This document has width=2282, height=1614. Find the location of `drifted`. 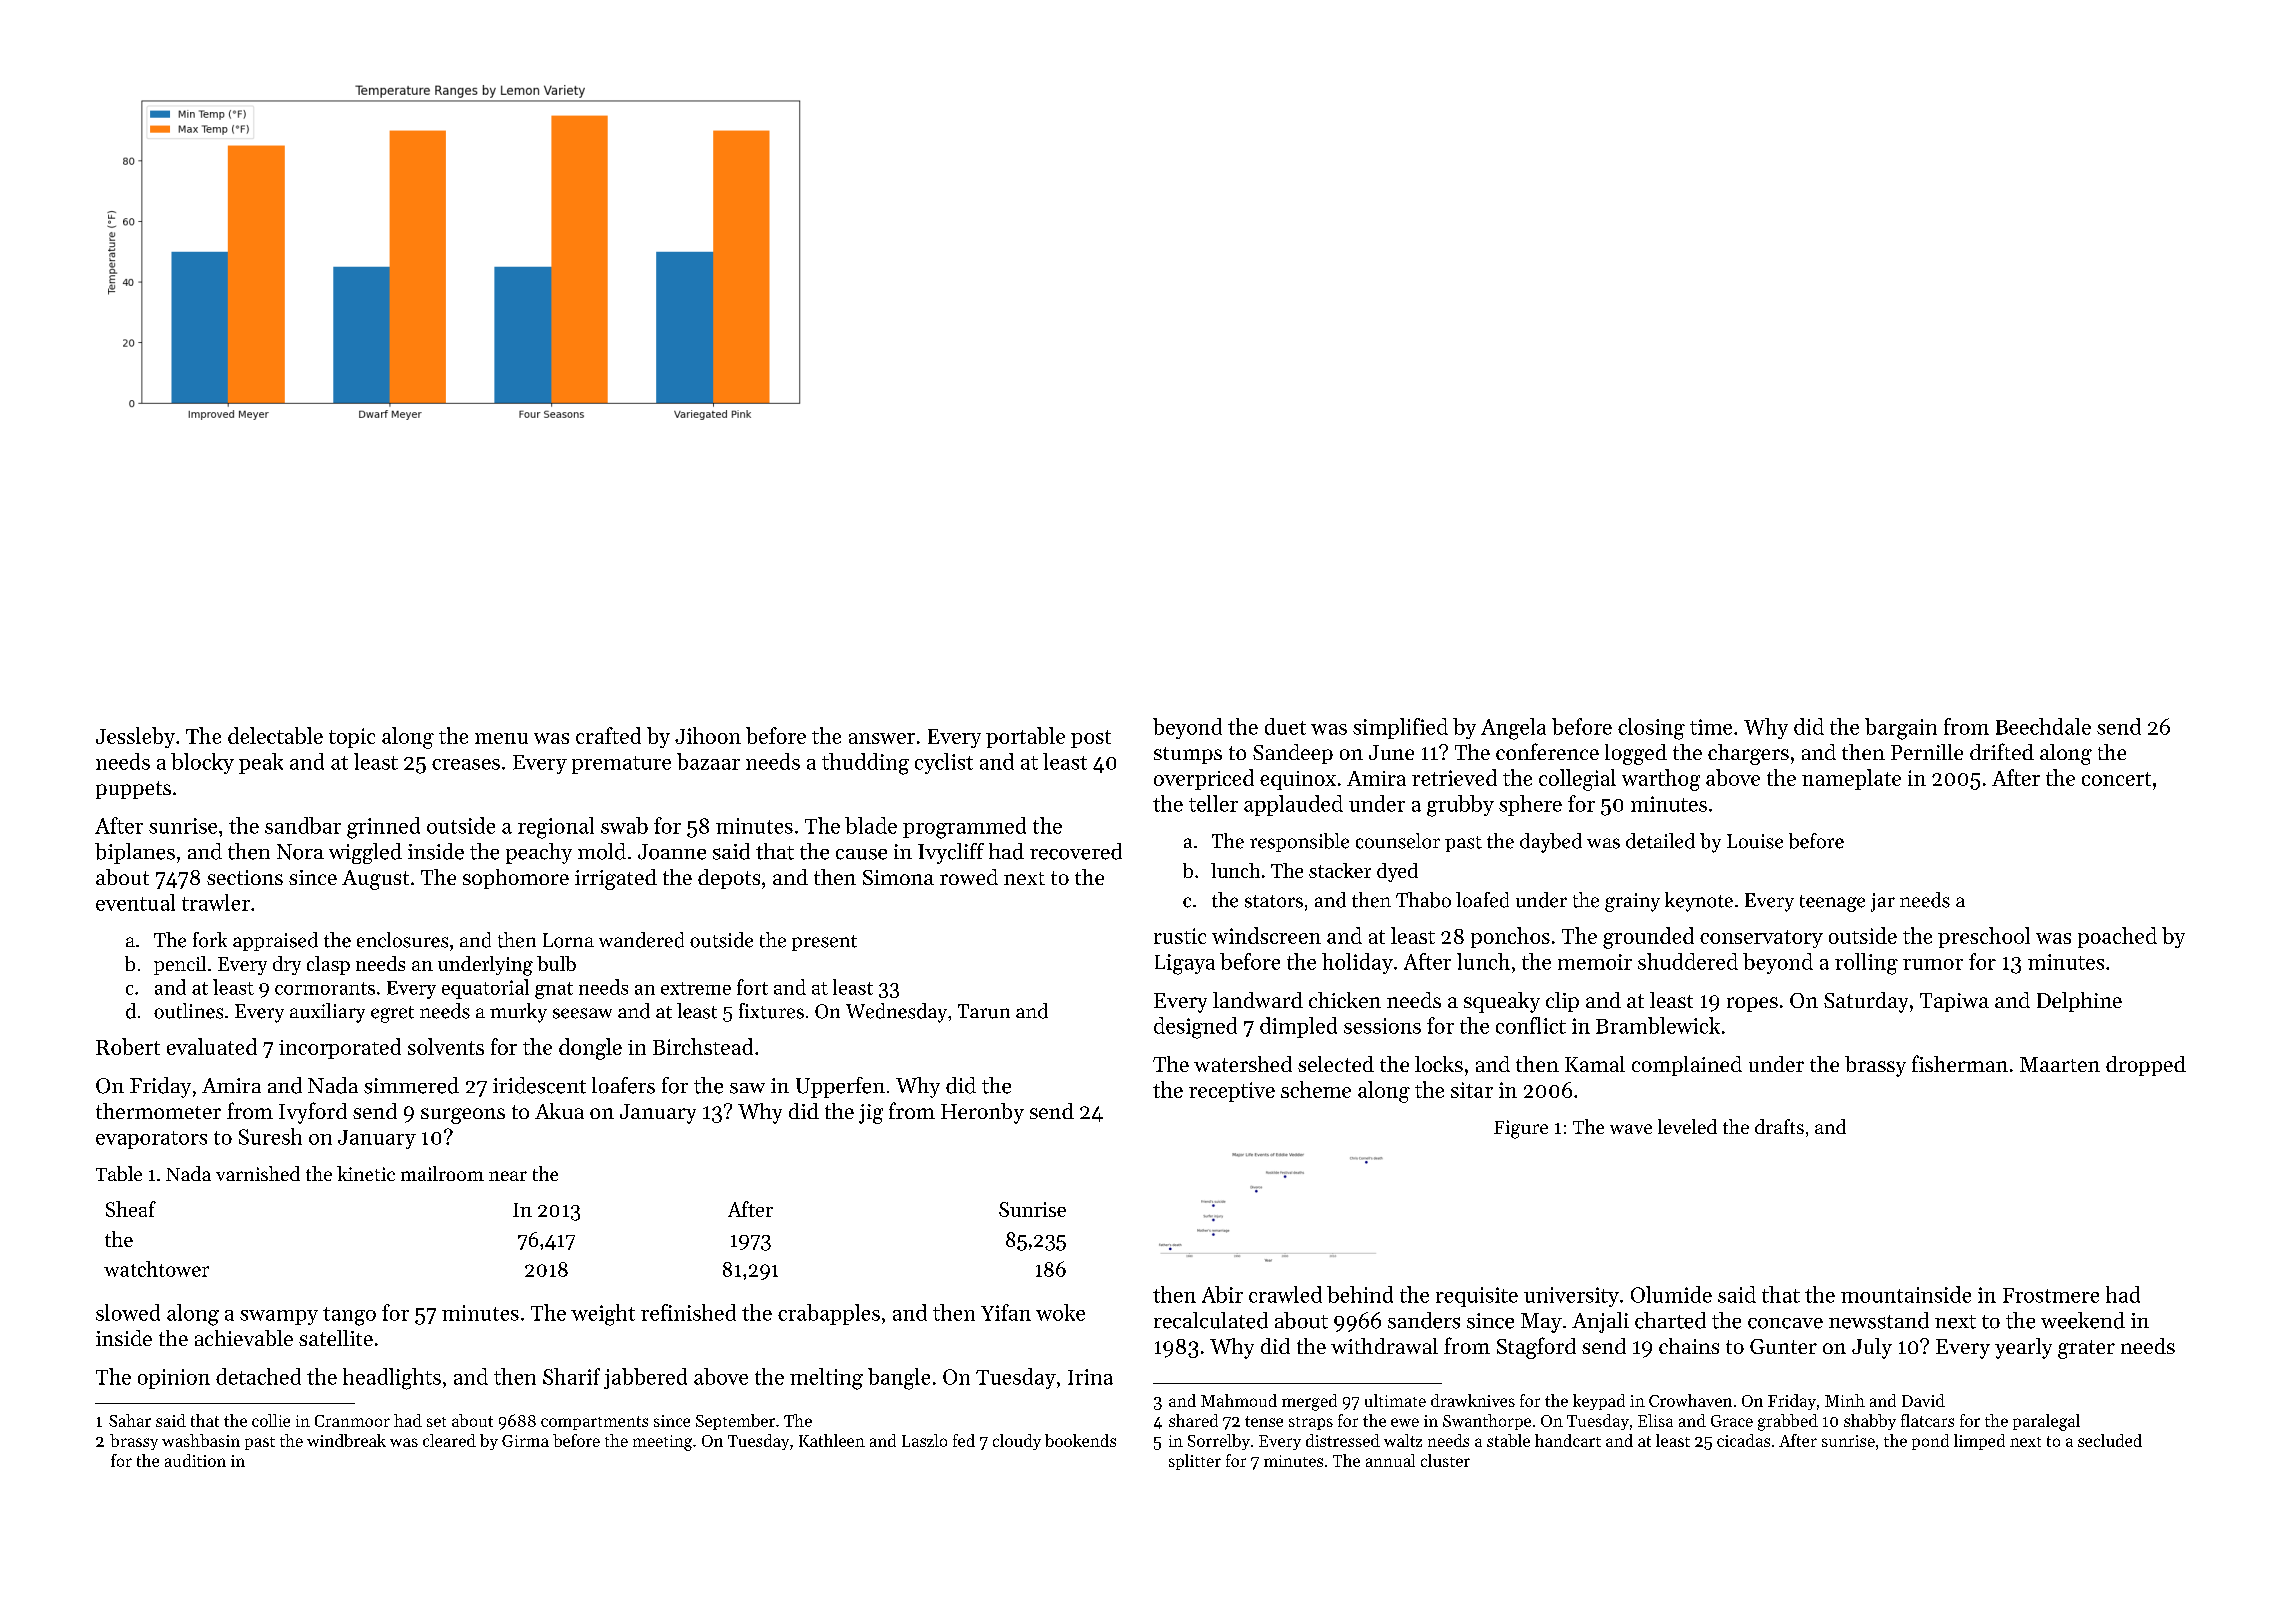

drifted is located at coordinates (2002, 751).
